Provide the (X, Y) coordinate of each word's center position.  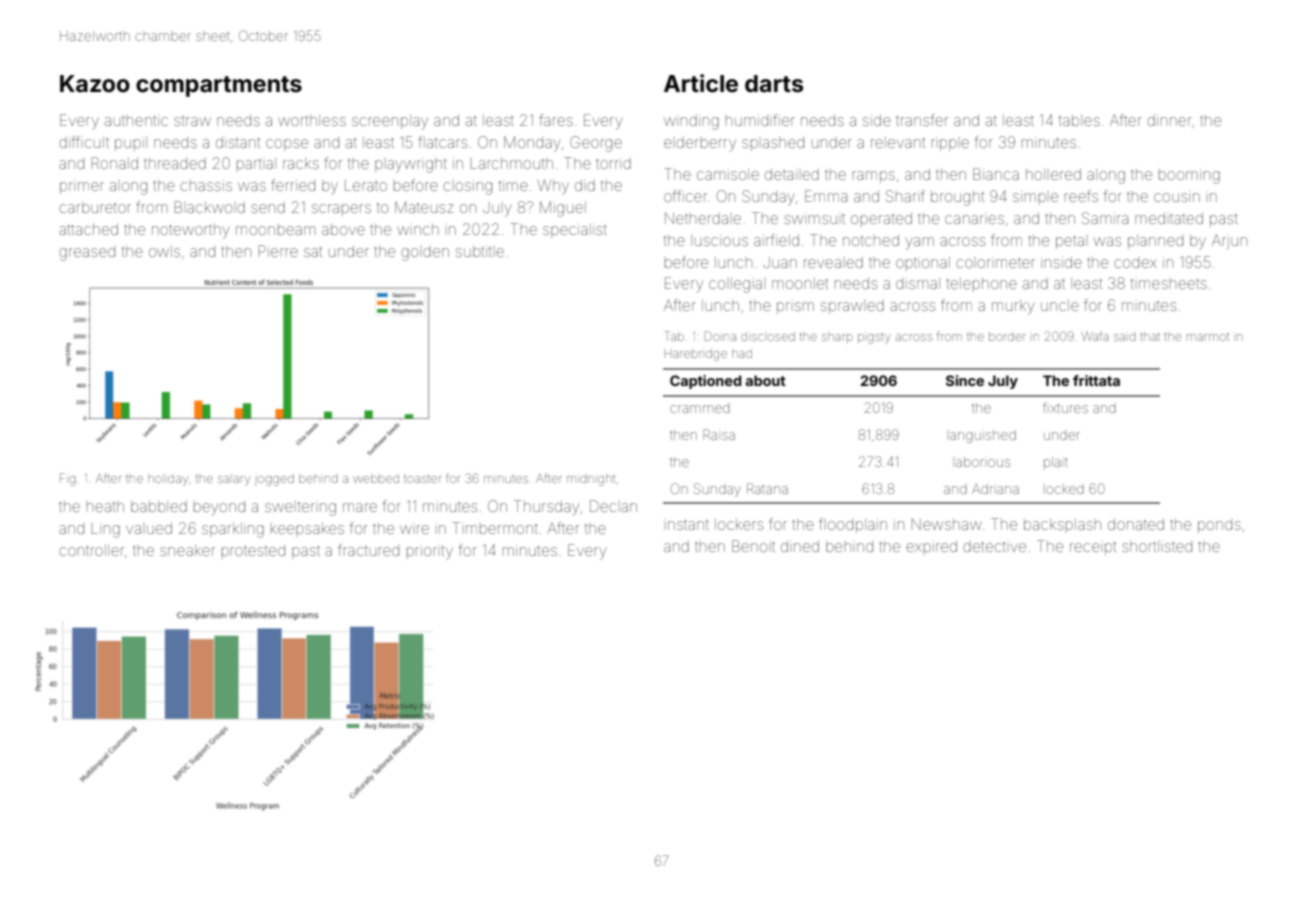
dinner (1169, 120)
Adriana (995, 489)
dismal (918, 283)
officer (685, 196)
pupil (131, 144)
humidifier (760, 120)
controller (91, 550)
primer (82, 188)
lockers (739, 524)
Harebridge (696, 355)
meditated (1169, 218)
